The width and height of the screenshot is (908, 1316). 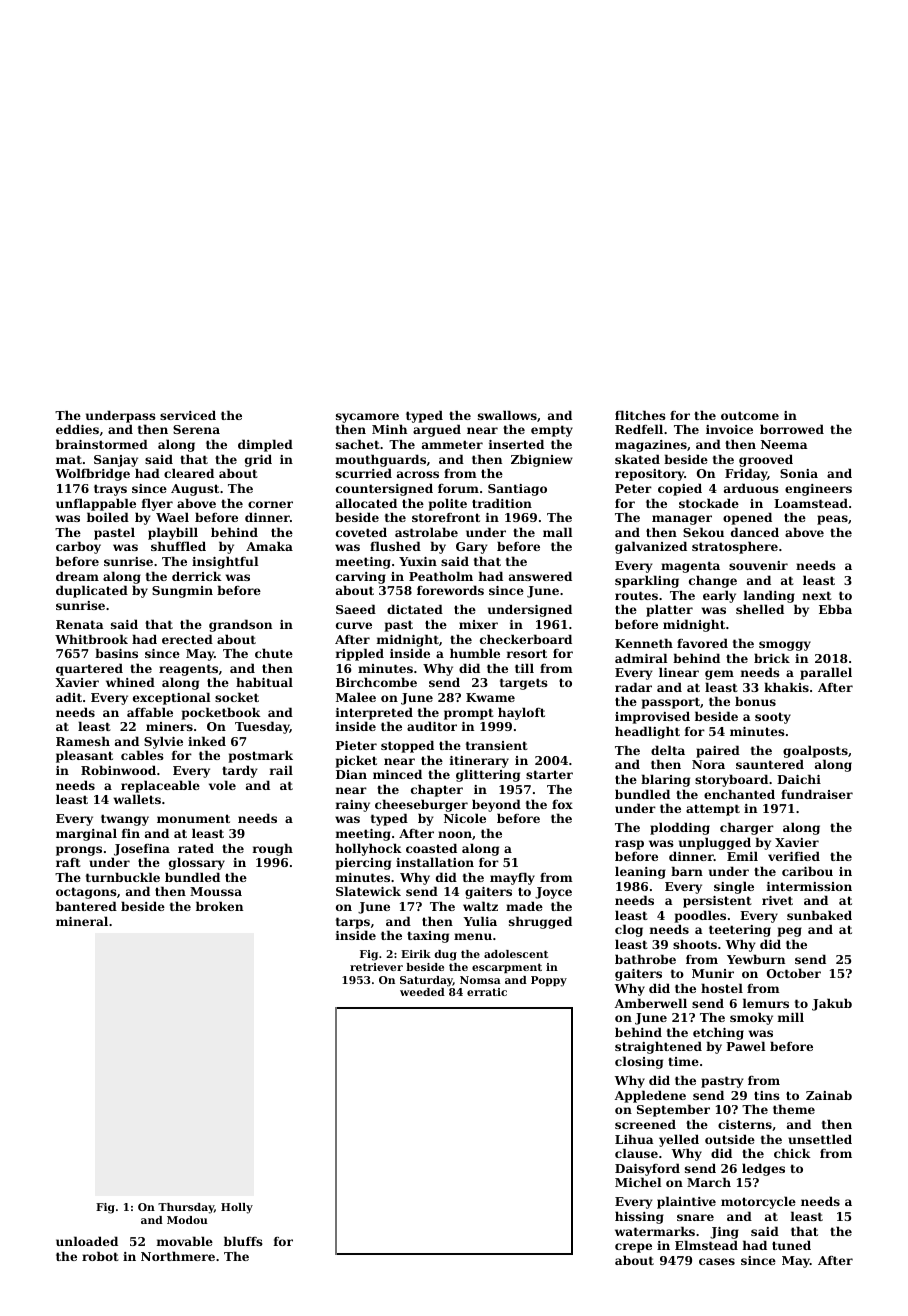 I want to click on shrugged, so click(x=540, y=922).
